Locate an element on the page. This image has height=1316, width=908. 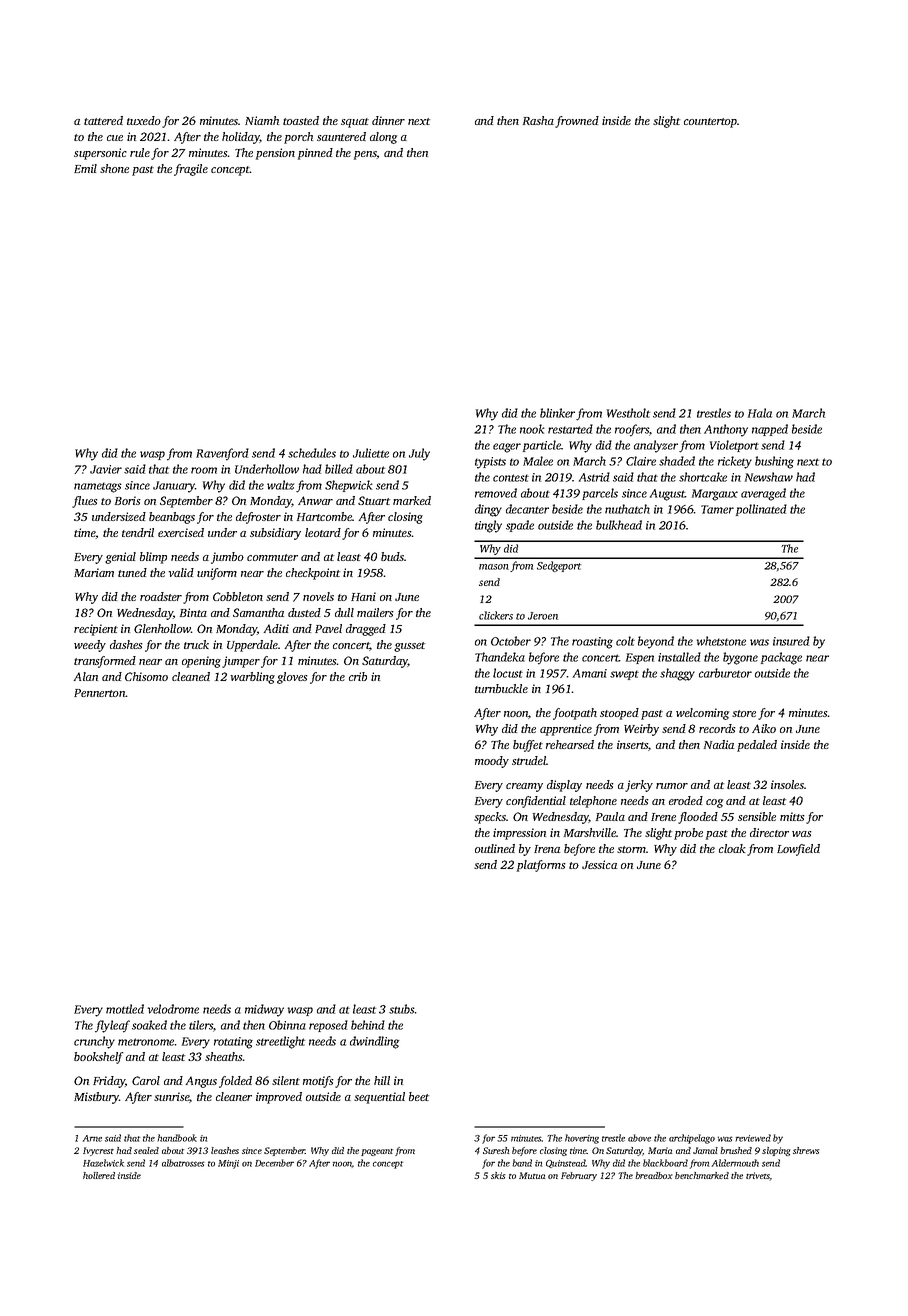
cleaned is located at coordinates (191, 676).
